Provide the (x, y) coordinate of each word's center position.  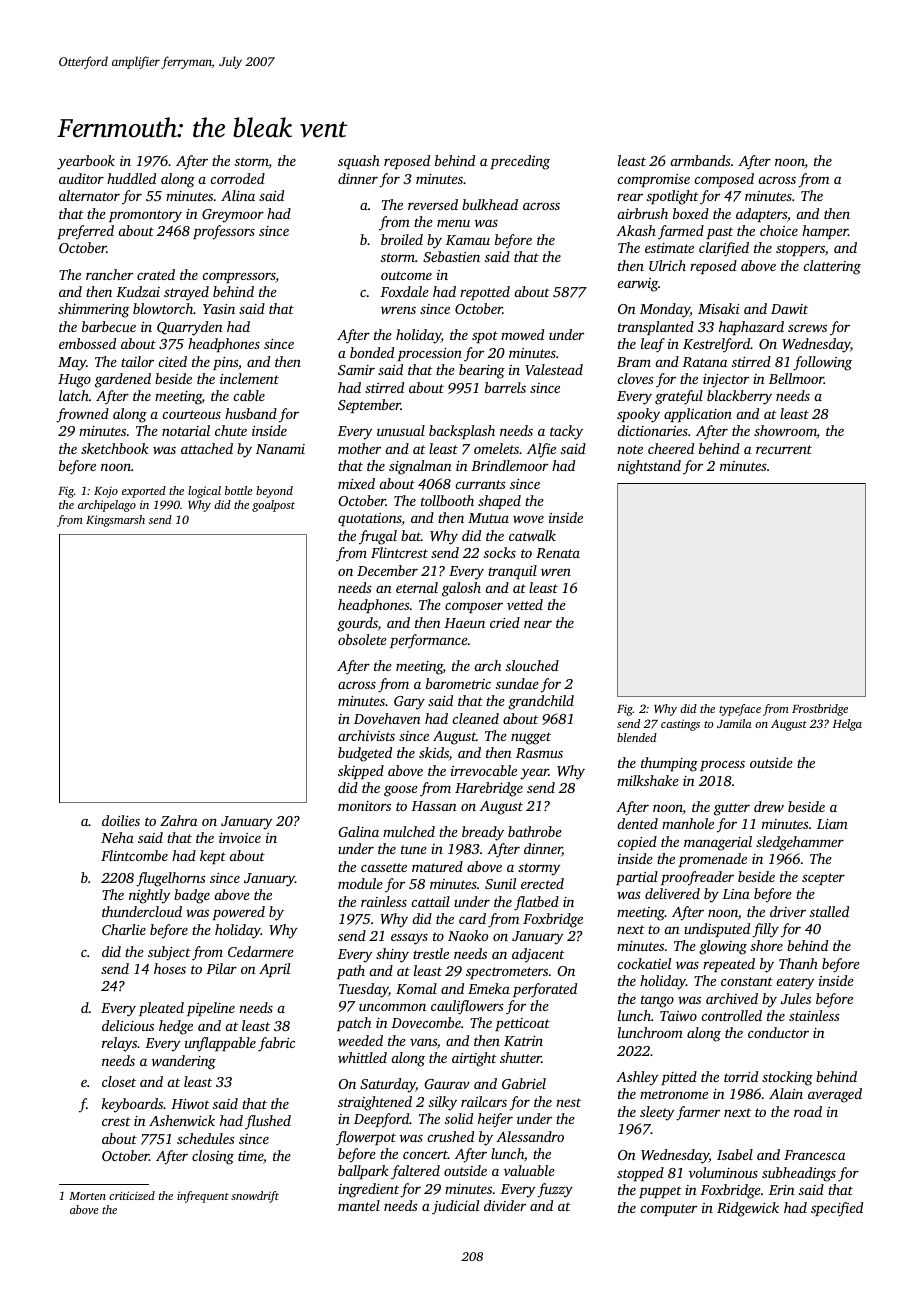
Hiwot (190, 1104)
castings (680, 725)
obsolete (362, 639)
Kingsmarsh (115, 521)
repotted (485, 293)
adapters (761, 215)
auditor (81, 178)
